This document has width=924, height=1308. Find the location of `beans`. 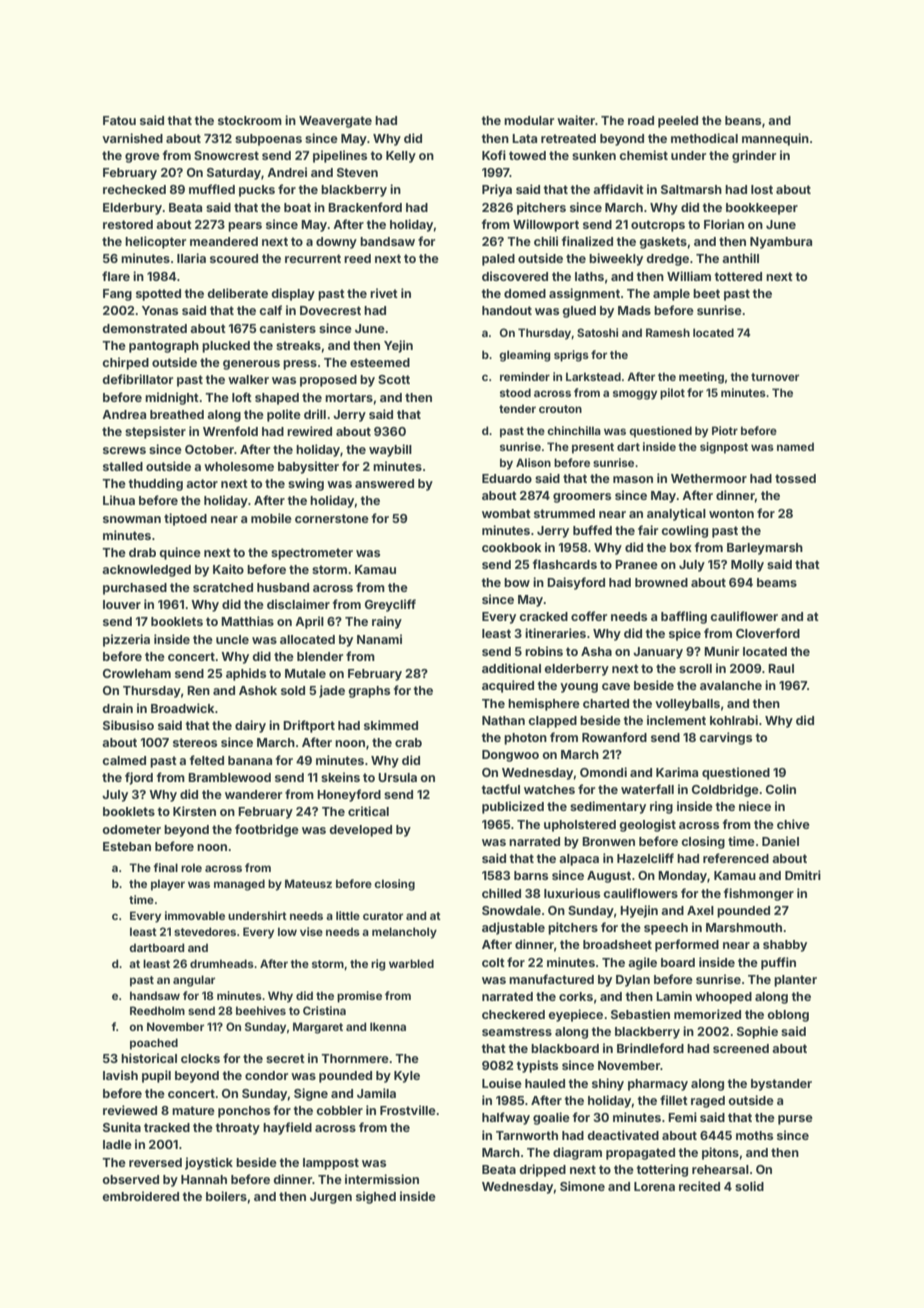

beans is located at coordinates (743, 120).
